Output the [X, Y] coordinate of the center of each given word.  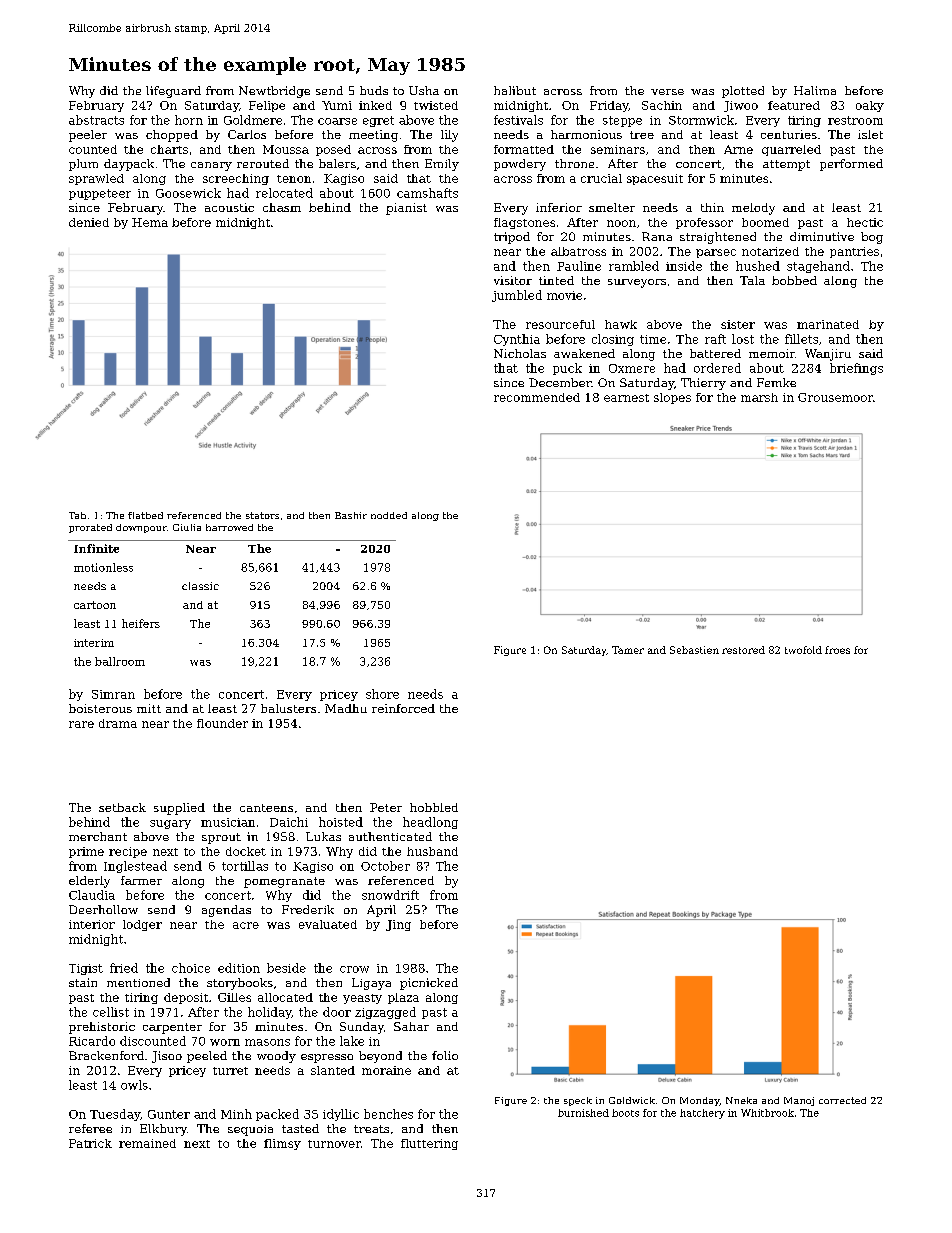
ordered [717, 368]
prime [86, 852]
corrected [842, 1100]
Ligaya [371, 984]
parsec [716, 253]
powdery [520, 165]
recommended [537, 397]
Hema [150, 222]
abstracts [96, 120]
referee [90, 1128]
